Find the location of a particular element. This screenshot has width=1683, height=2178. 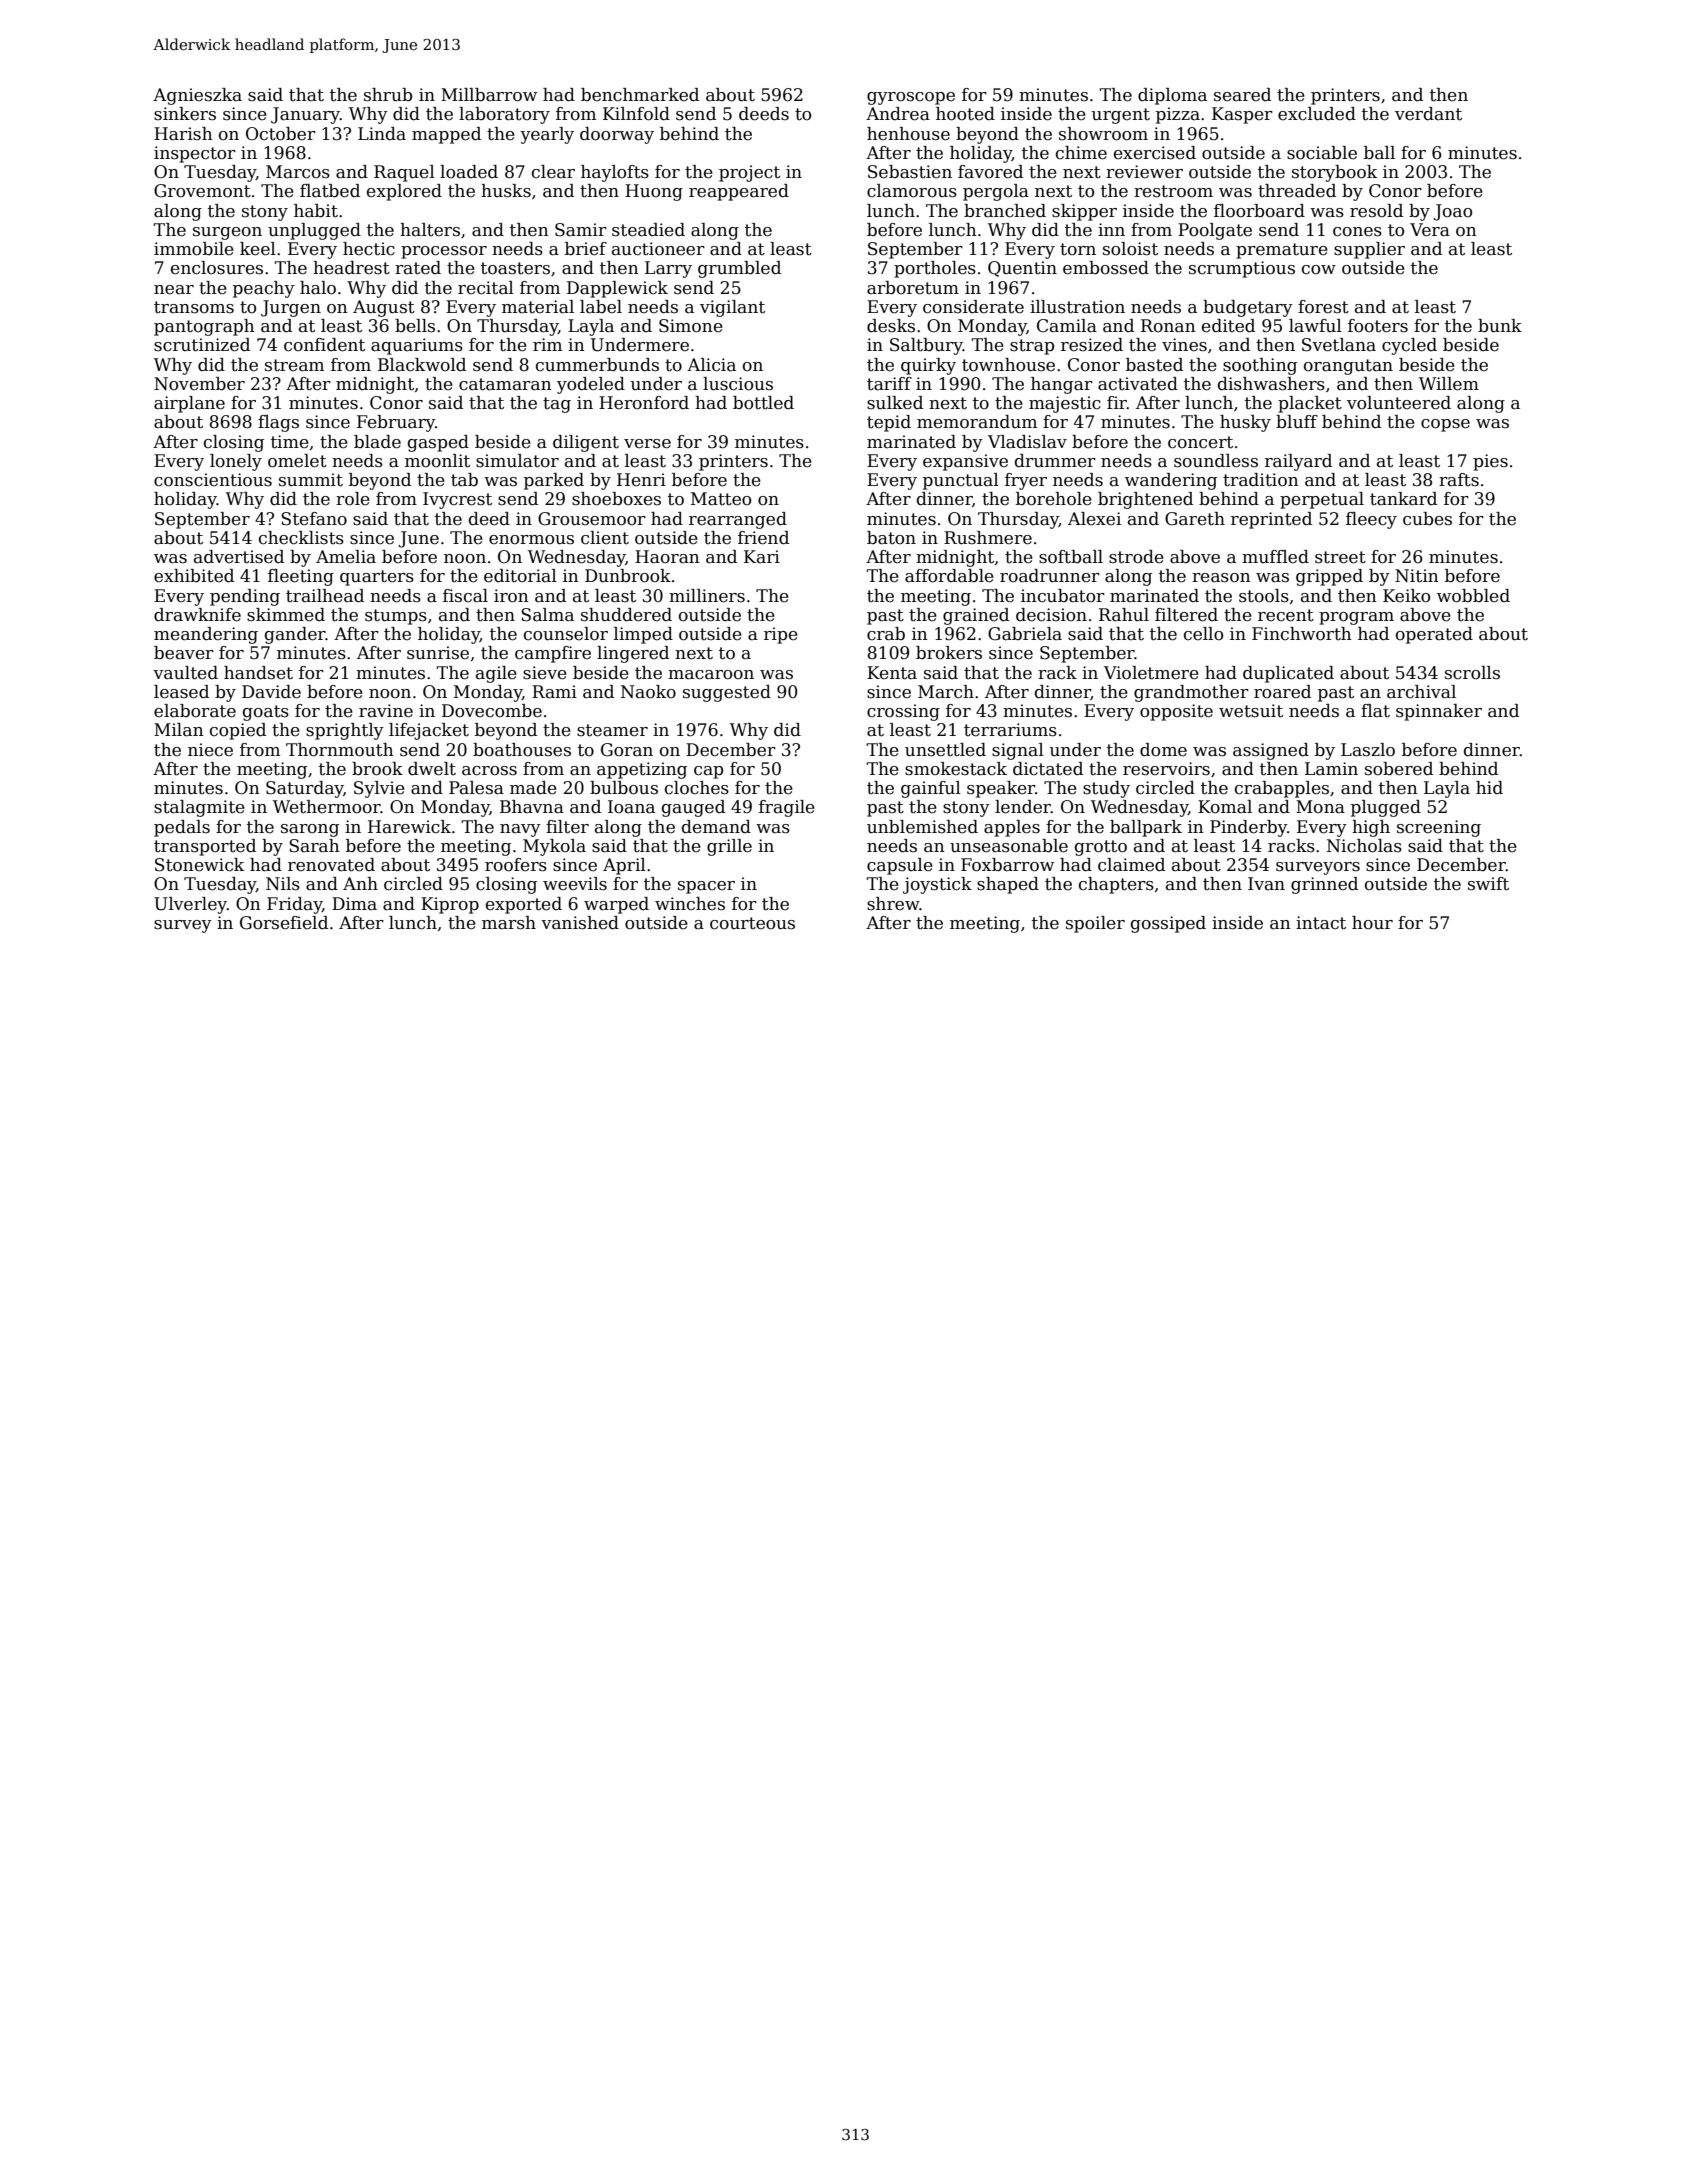

Davide is located at coordinates (271, 692).
